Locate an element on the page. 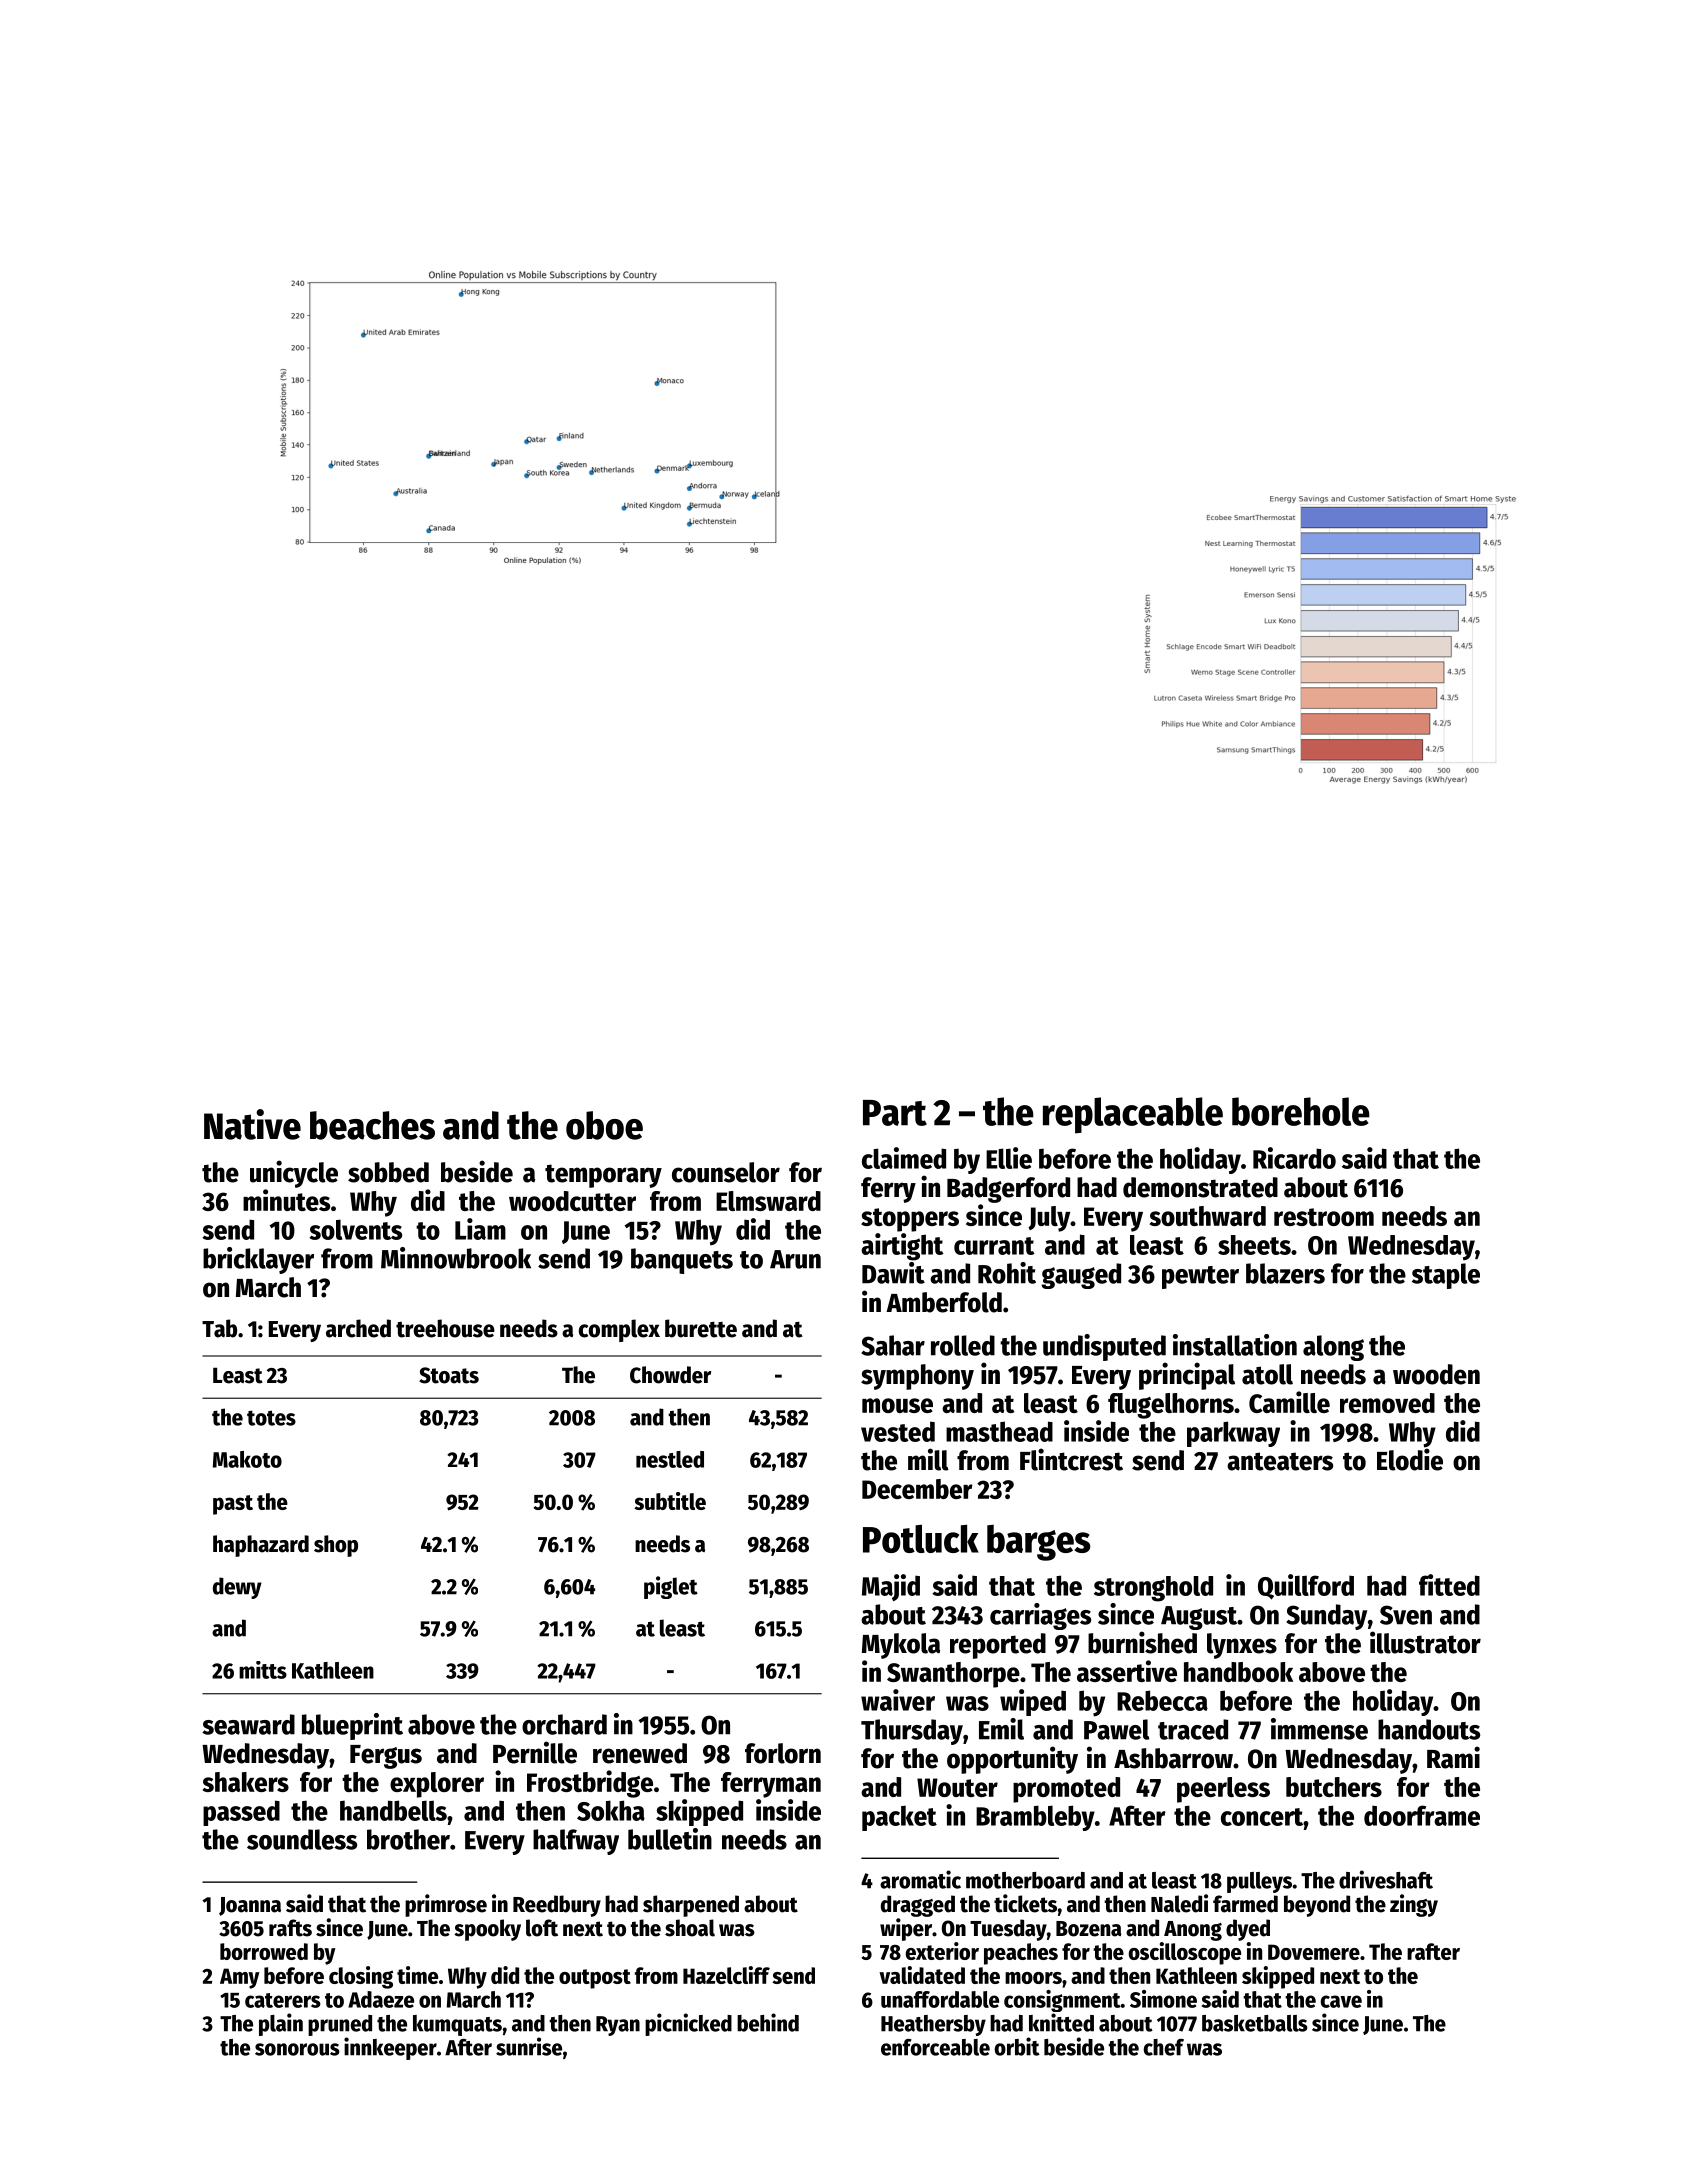  waiver is located at coordinates (898, 1700).
